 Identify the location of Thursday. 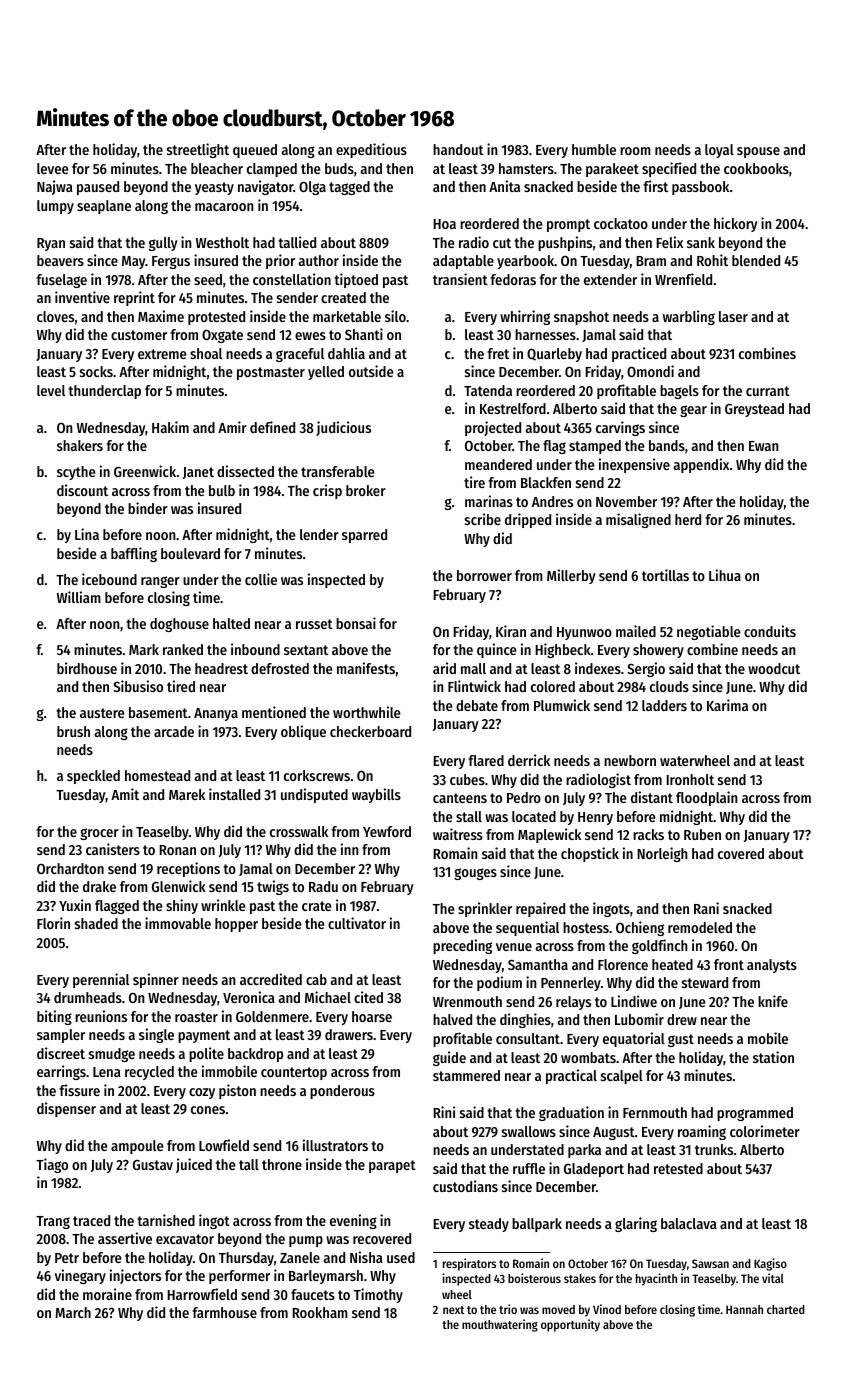
(246, 1259).
